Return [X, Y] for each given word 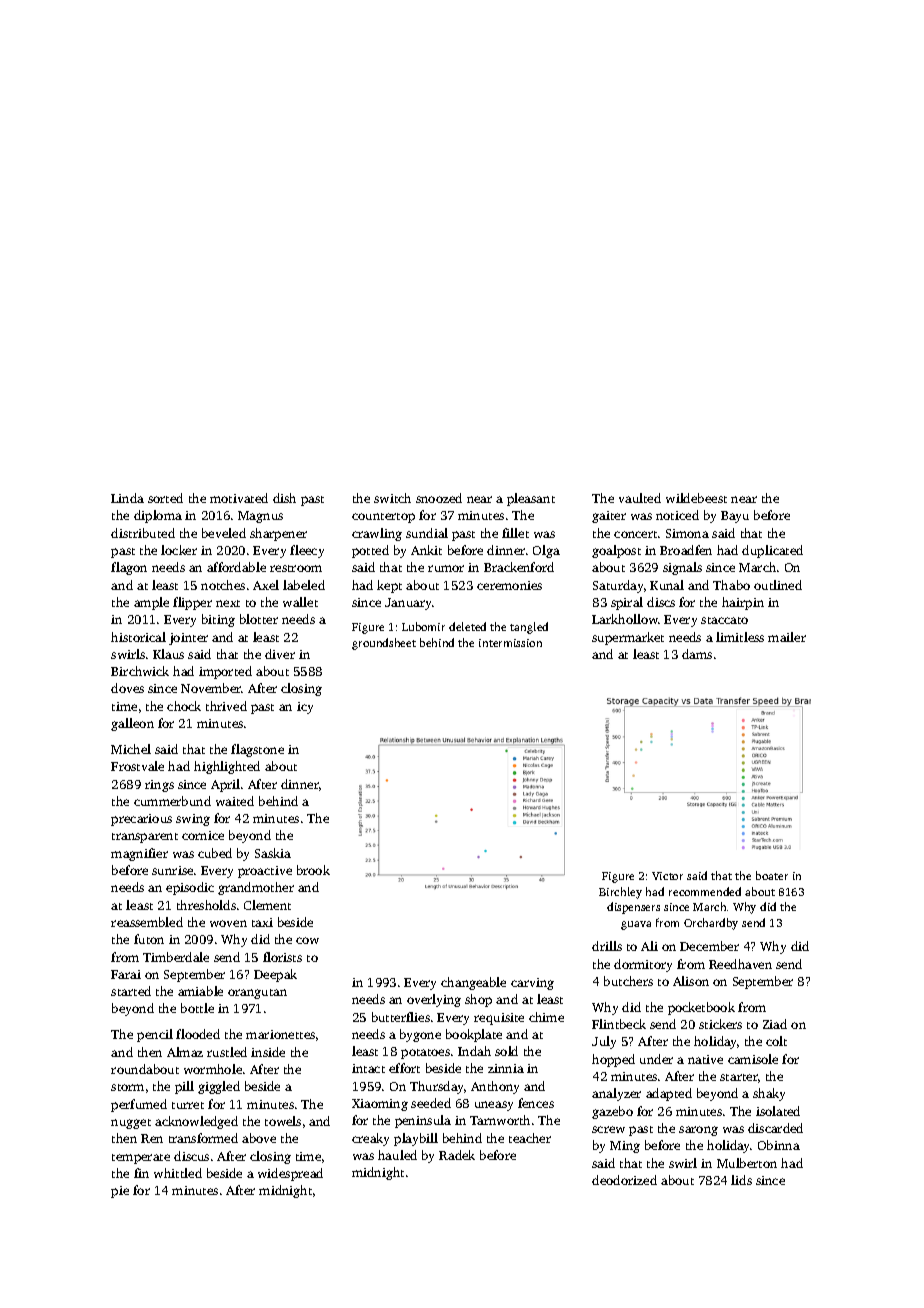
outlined [778, 585]
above [259, 1138]
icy [305, 708]
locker [179, 550]
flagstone [257, 750]
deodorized [624, 1180]
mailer [787, 637]
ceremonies [509, 585]
